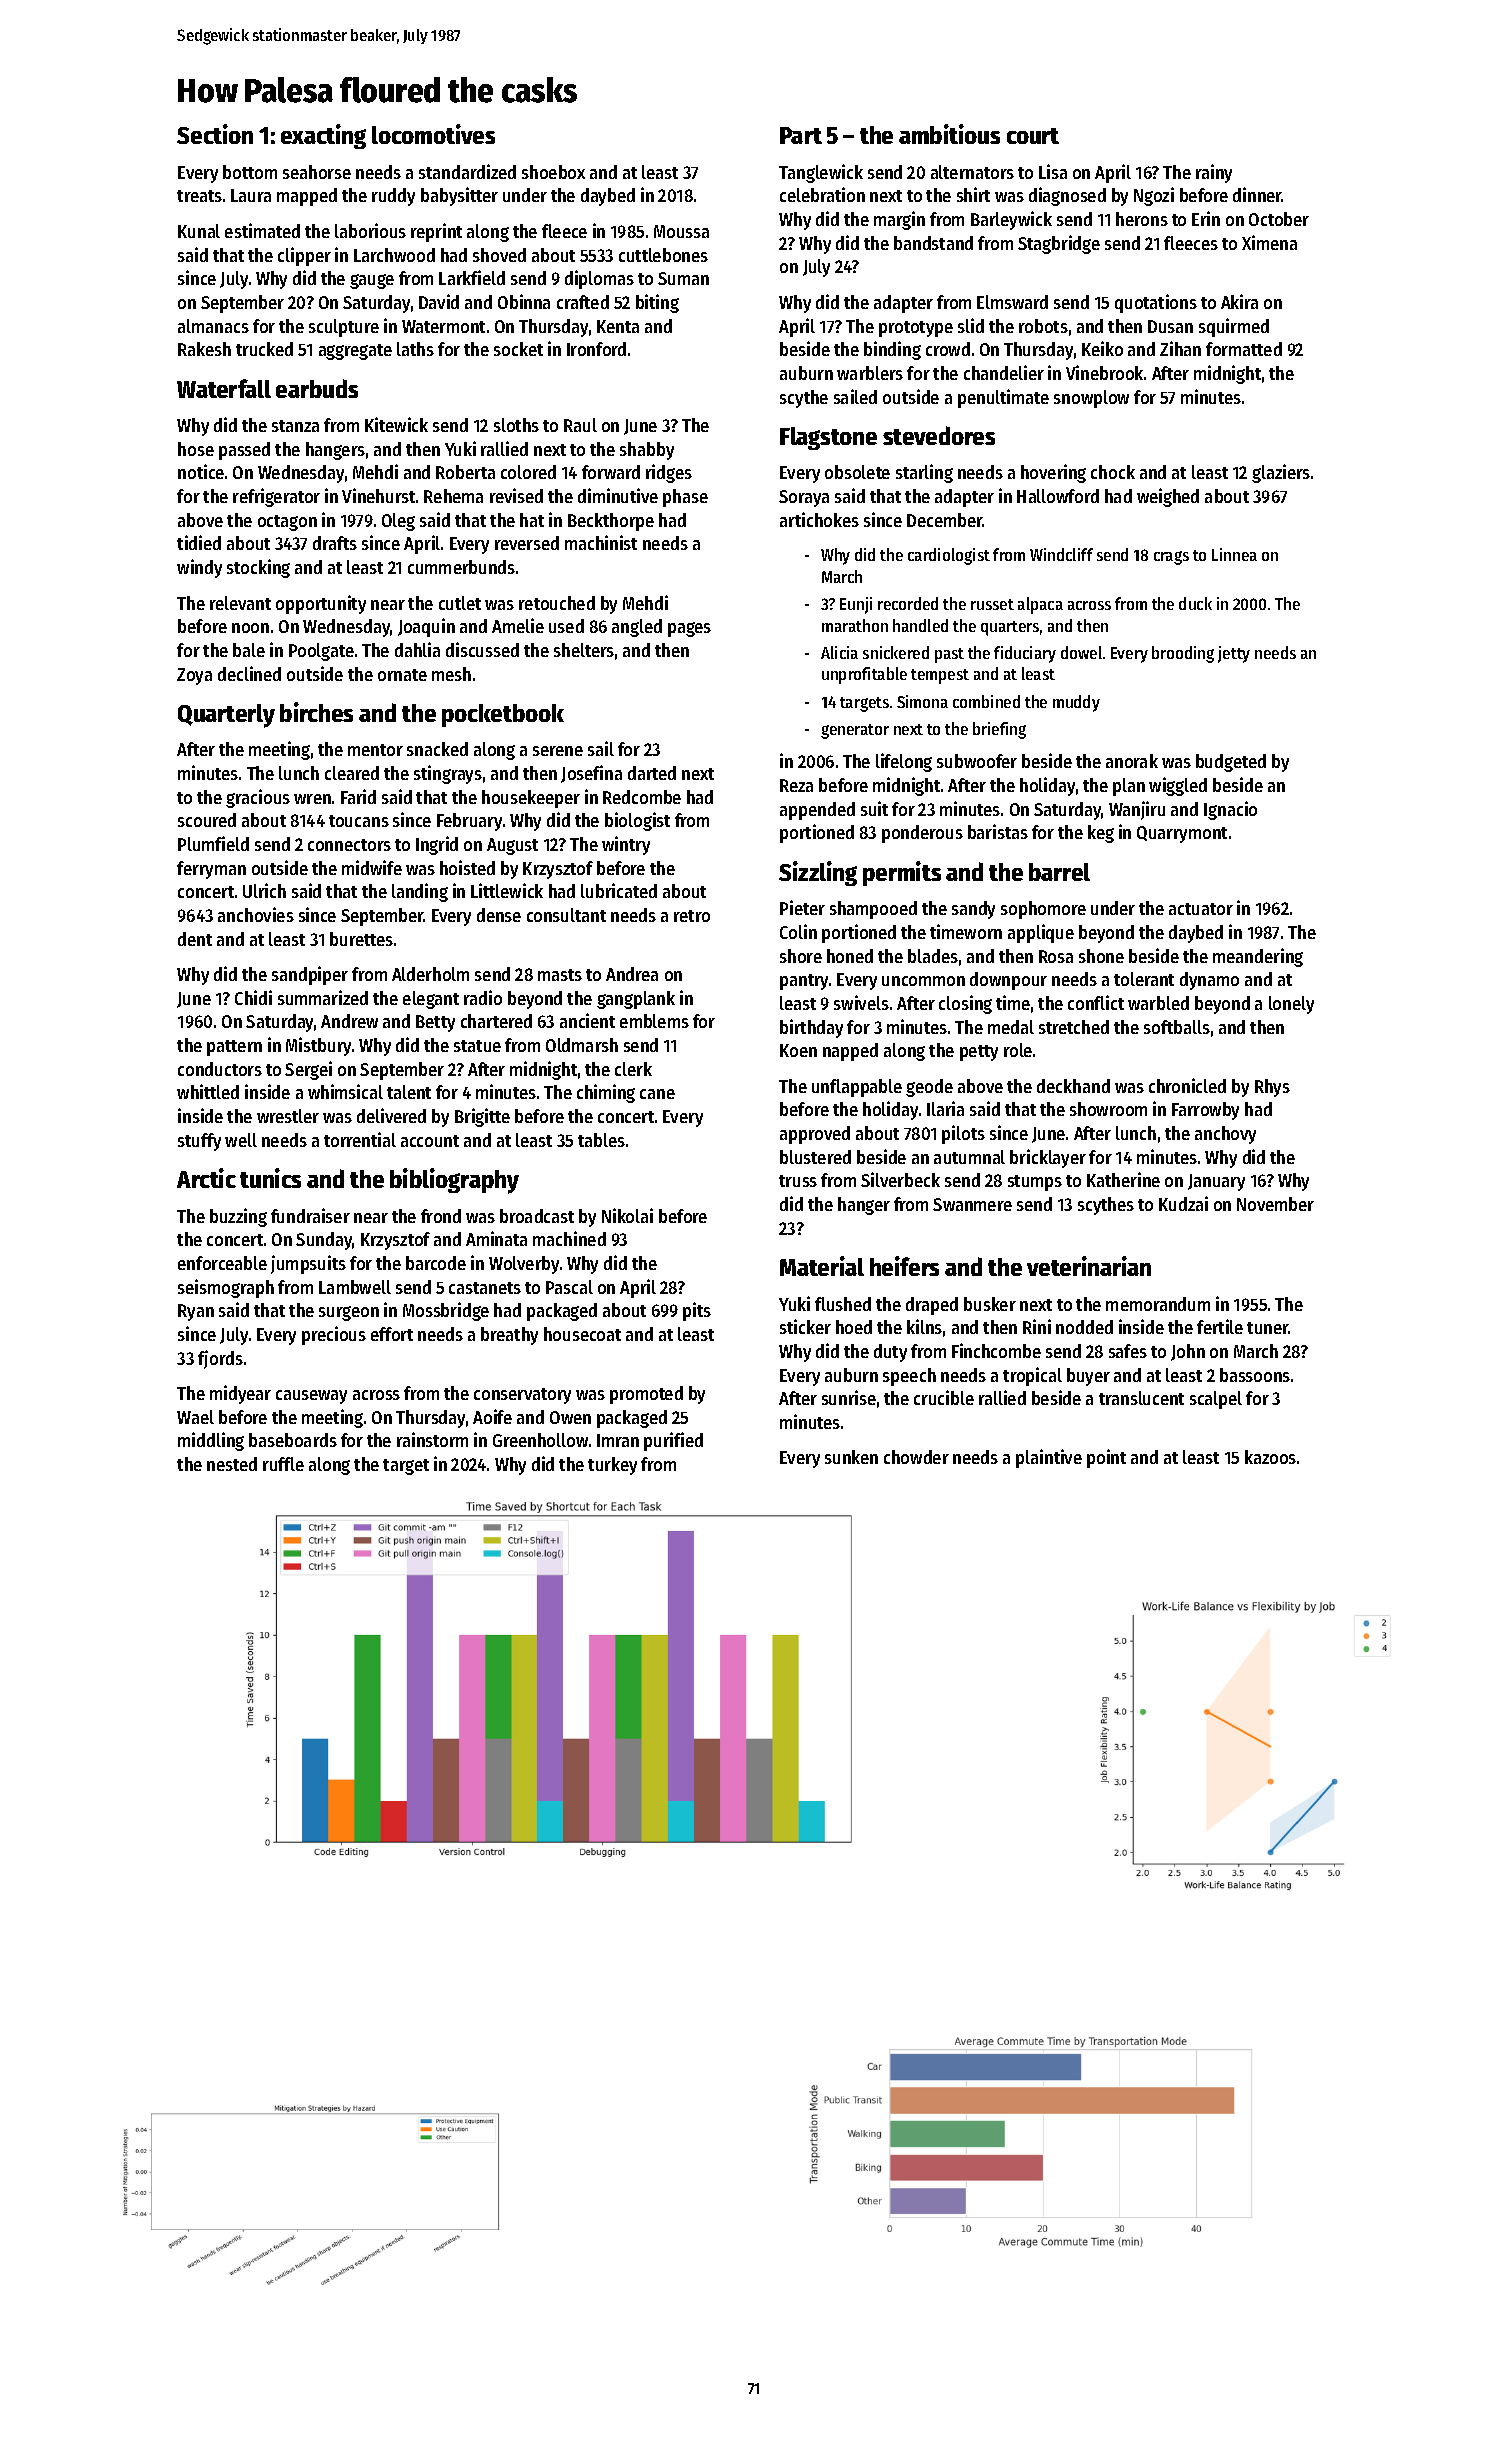 The width and height of the screenshot is (1496, 2464). I want to click on cardiologist, so click(949, 556).
